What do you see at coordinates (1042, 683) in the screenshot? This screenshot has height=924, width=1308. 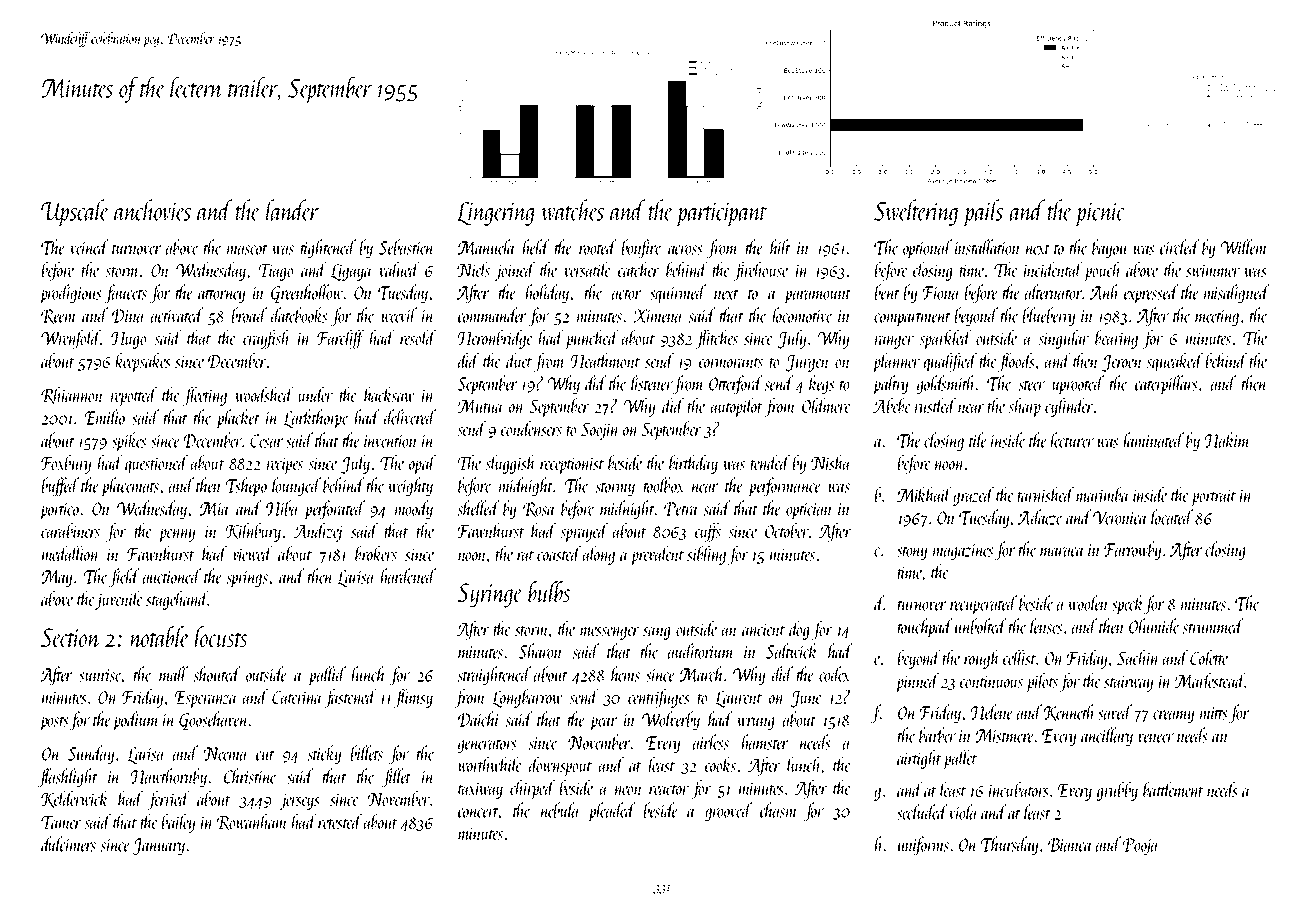 I see `pilots` at bounding box center [1042, 683].
